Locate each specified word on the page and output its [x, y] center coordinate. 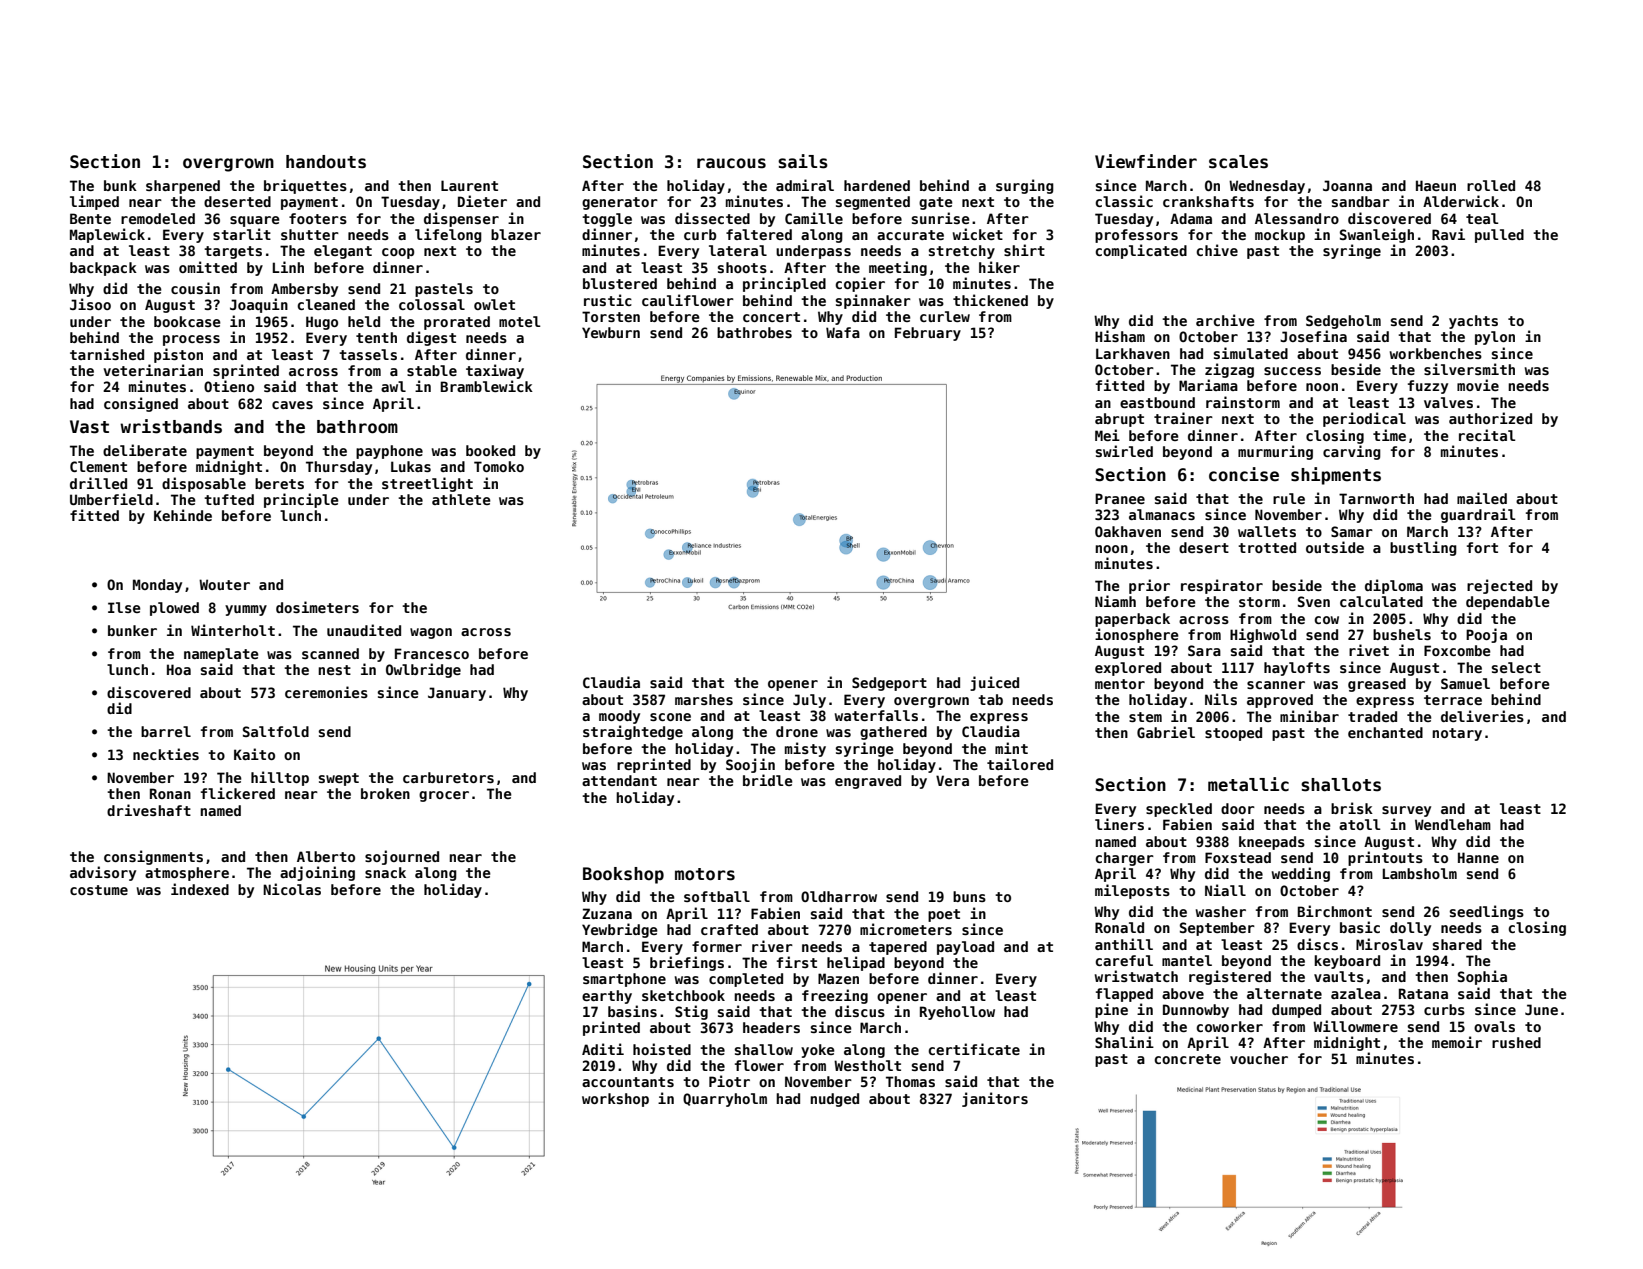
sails [803, 161]
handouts [326, 162]
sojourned [402, 857]
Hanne [1478, 857]
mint [1011, 748]
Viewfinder [1146, 161]
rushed [1516, 1042]
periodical [1364, 419]
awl [393, 386]
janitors [995, 1099]
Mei [1107, 435]
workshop [615, 1100]
